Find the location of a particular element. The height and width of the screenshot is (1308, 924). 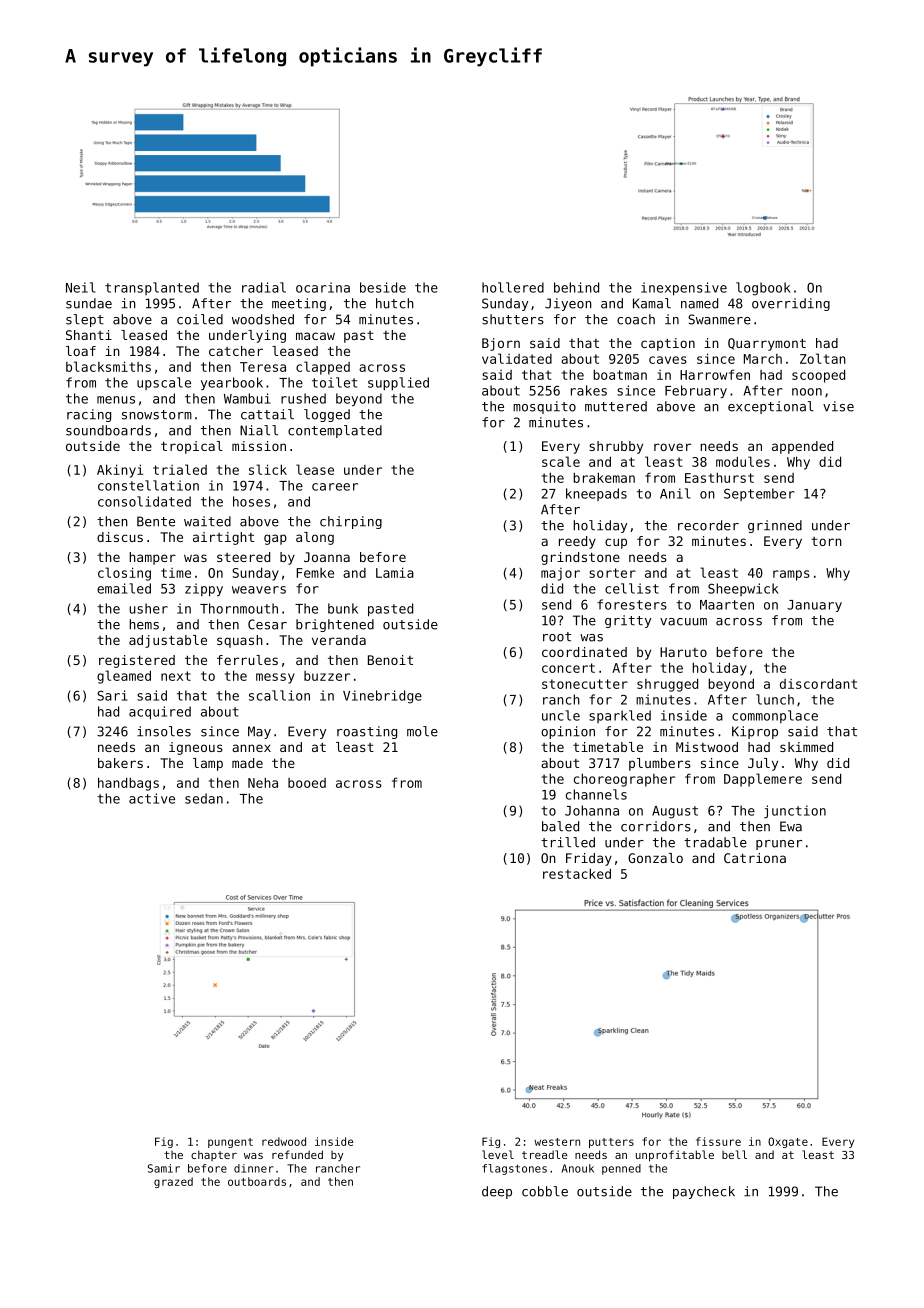

Benoit is located at coordinates (390, 660).
